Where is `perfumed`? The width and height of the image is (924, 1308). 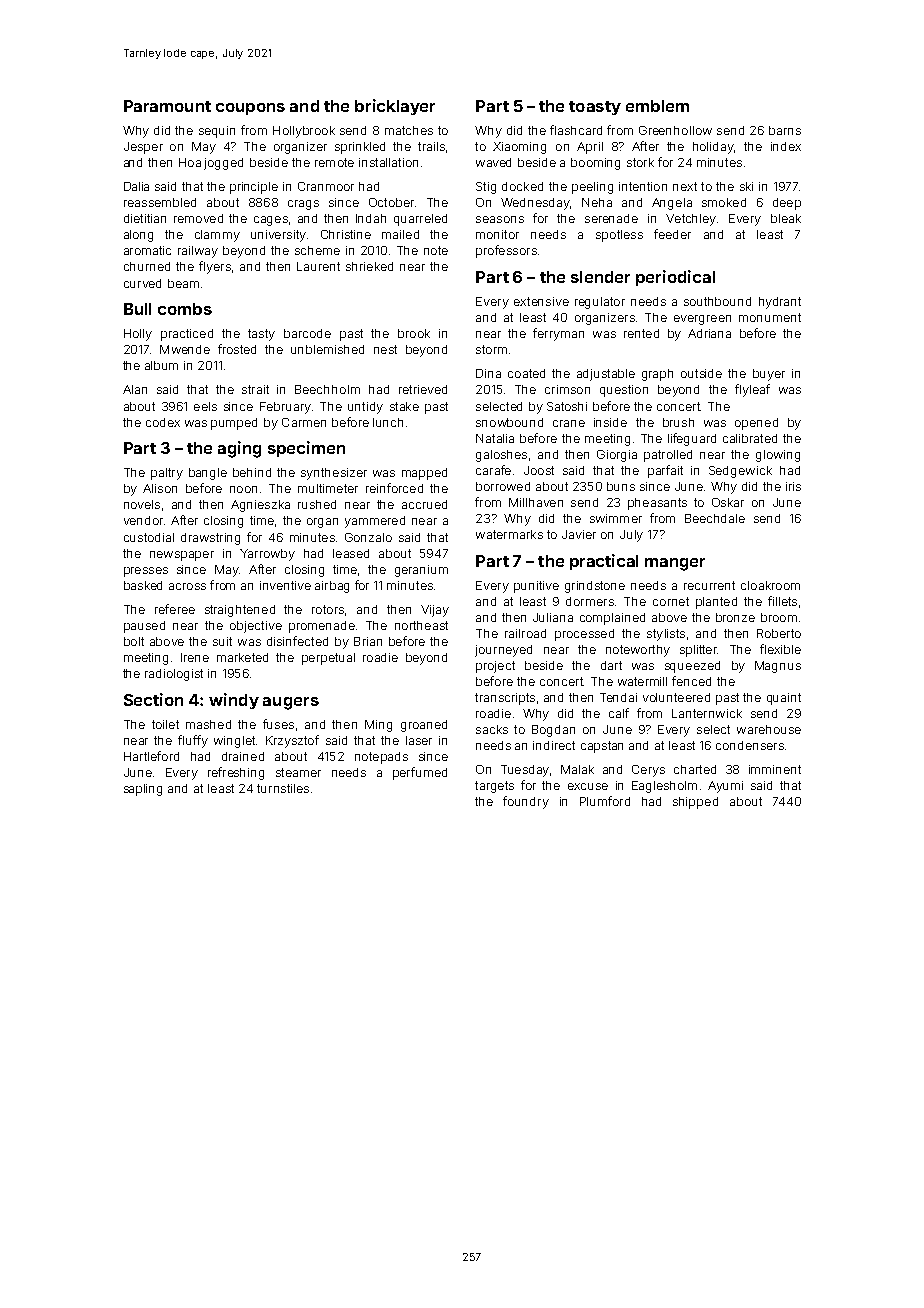 perfumed is located at coordinates (420, 773).
